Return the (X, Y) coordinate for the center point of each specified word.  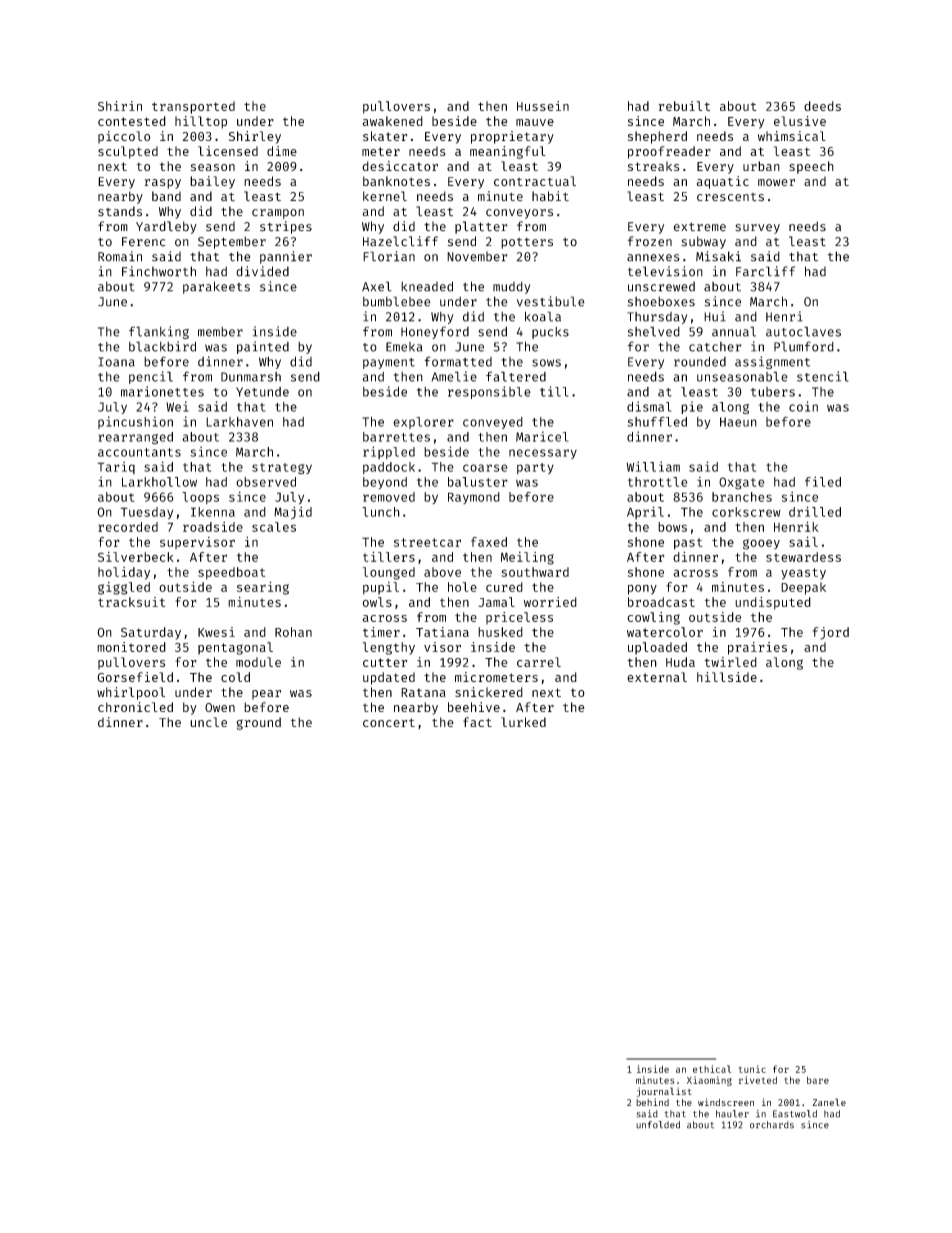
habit (550, 196)
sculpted (128, 152)
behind (652, 1102)
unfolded (658, 1125)
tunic (752, 1069)
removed (389, 497)
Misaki (718, 256)
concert (389, 722)
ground (258, 723)
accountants (139, 452)
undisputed (773, 603)
